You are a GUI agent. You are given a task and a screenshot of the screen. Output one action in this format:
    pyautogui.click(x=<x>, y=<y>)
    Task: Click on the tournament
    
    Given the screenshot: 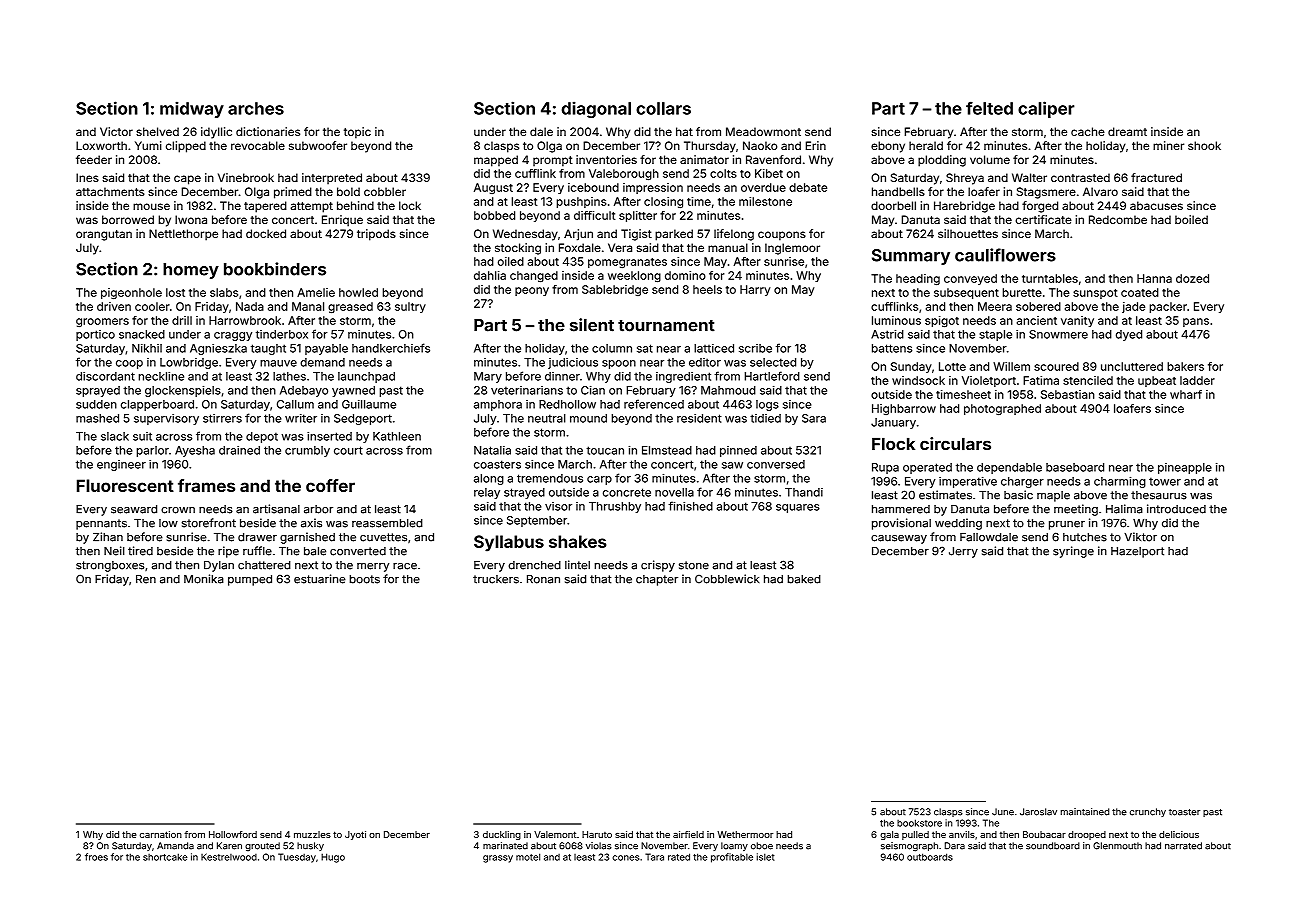 What is the action you would take?
    pyautogui.click(x=666, y=326)
